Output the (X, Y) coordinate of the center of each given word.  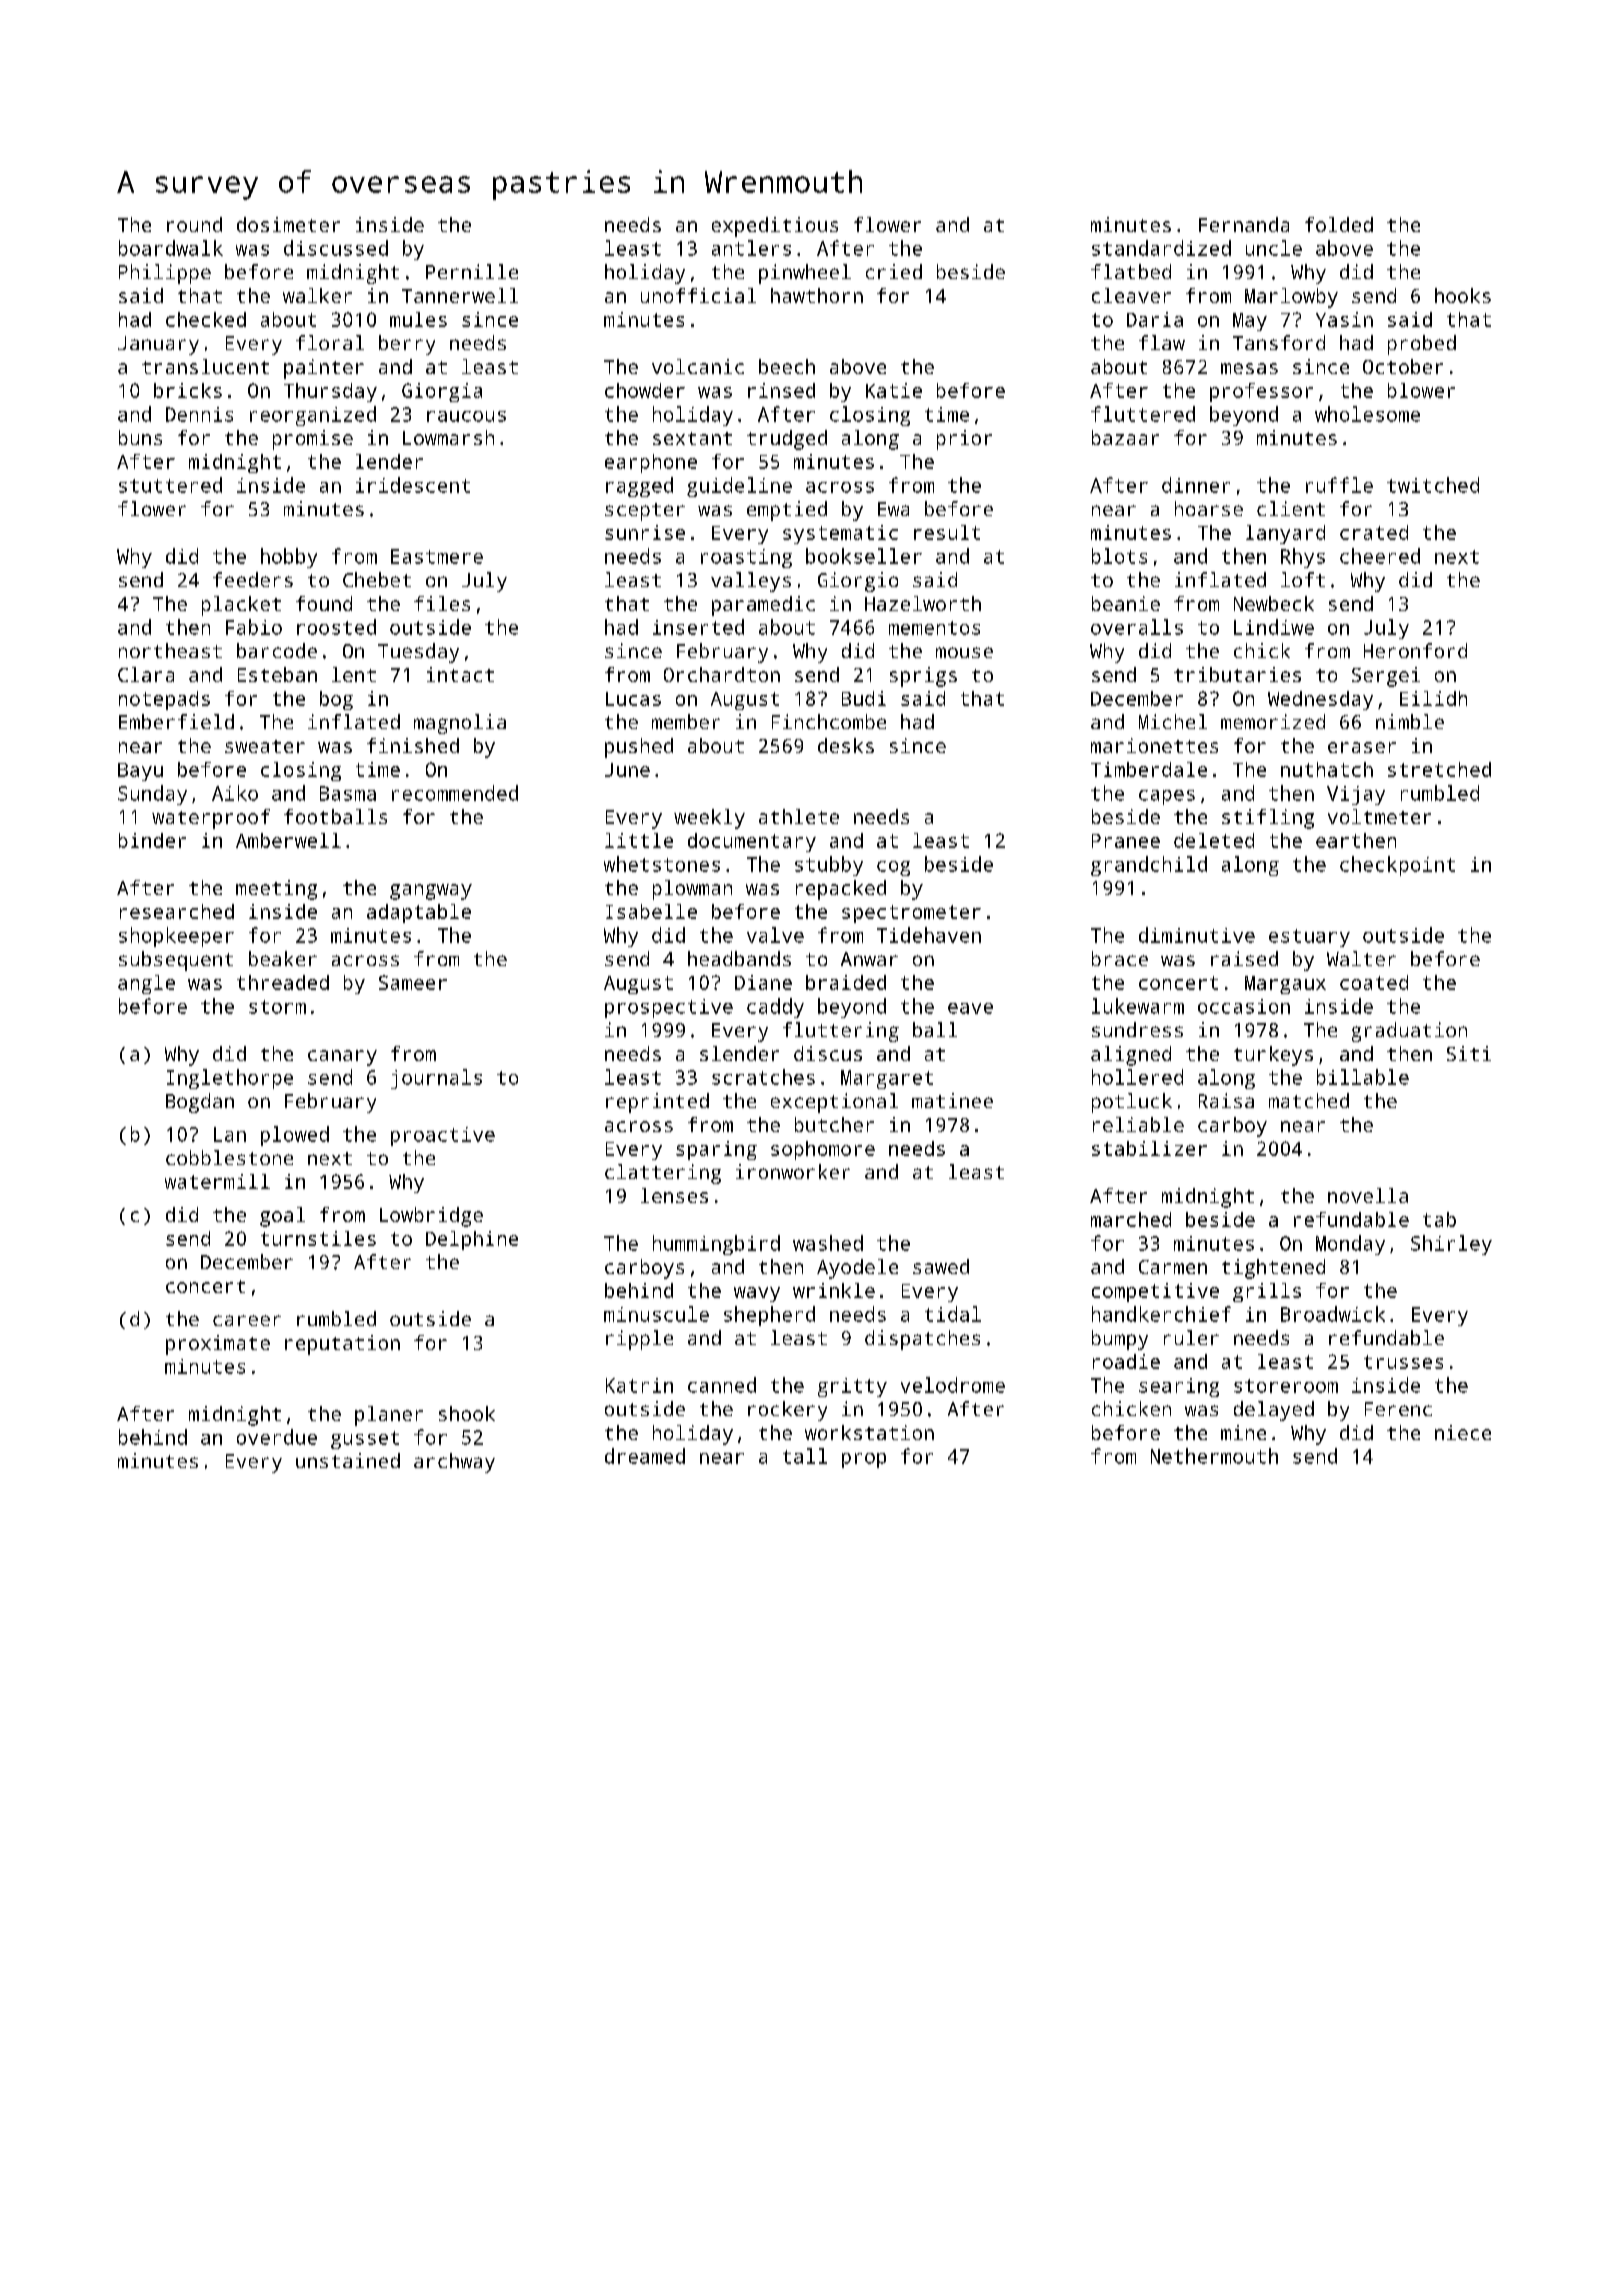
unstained (348, 1460)
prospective (669, 1008)
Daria (1155, 319)
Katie (894, 390)
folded (1339, 224)
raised (1244, 958)
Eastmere (437, 556)
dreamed (645, 1456)
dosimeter (288, 224)
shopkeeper (176, 937)
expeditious (775, 227)
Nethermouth (1214, 1456)
